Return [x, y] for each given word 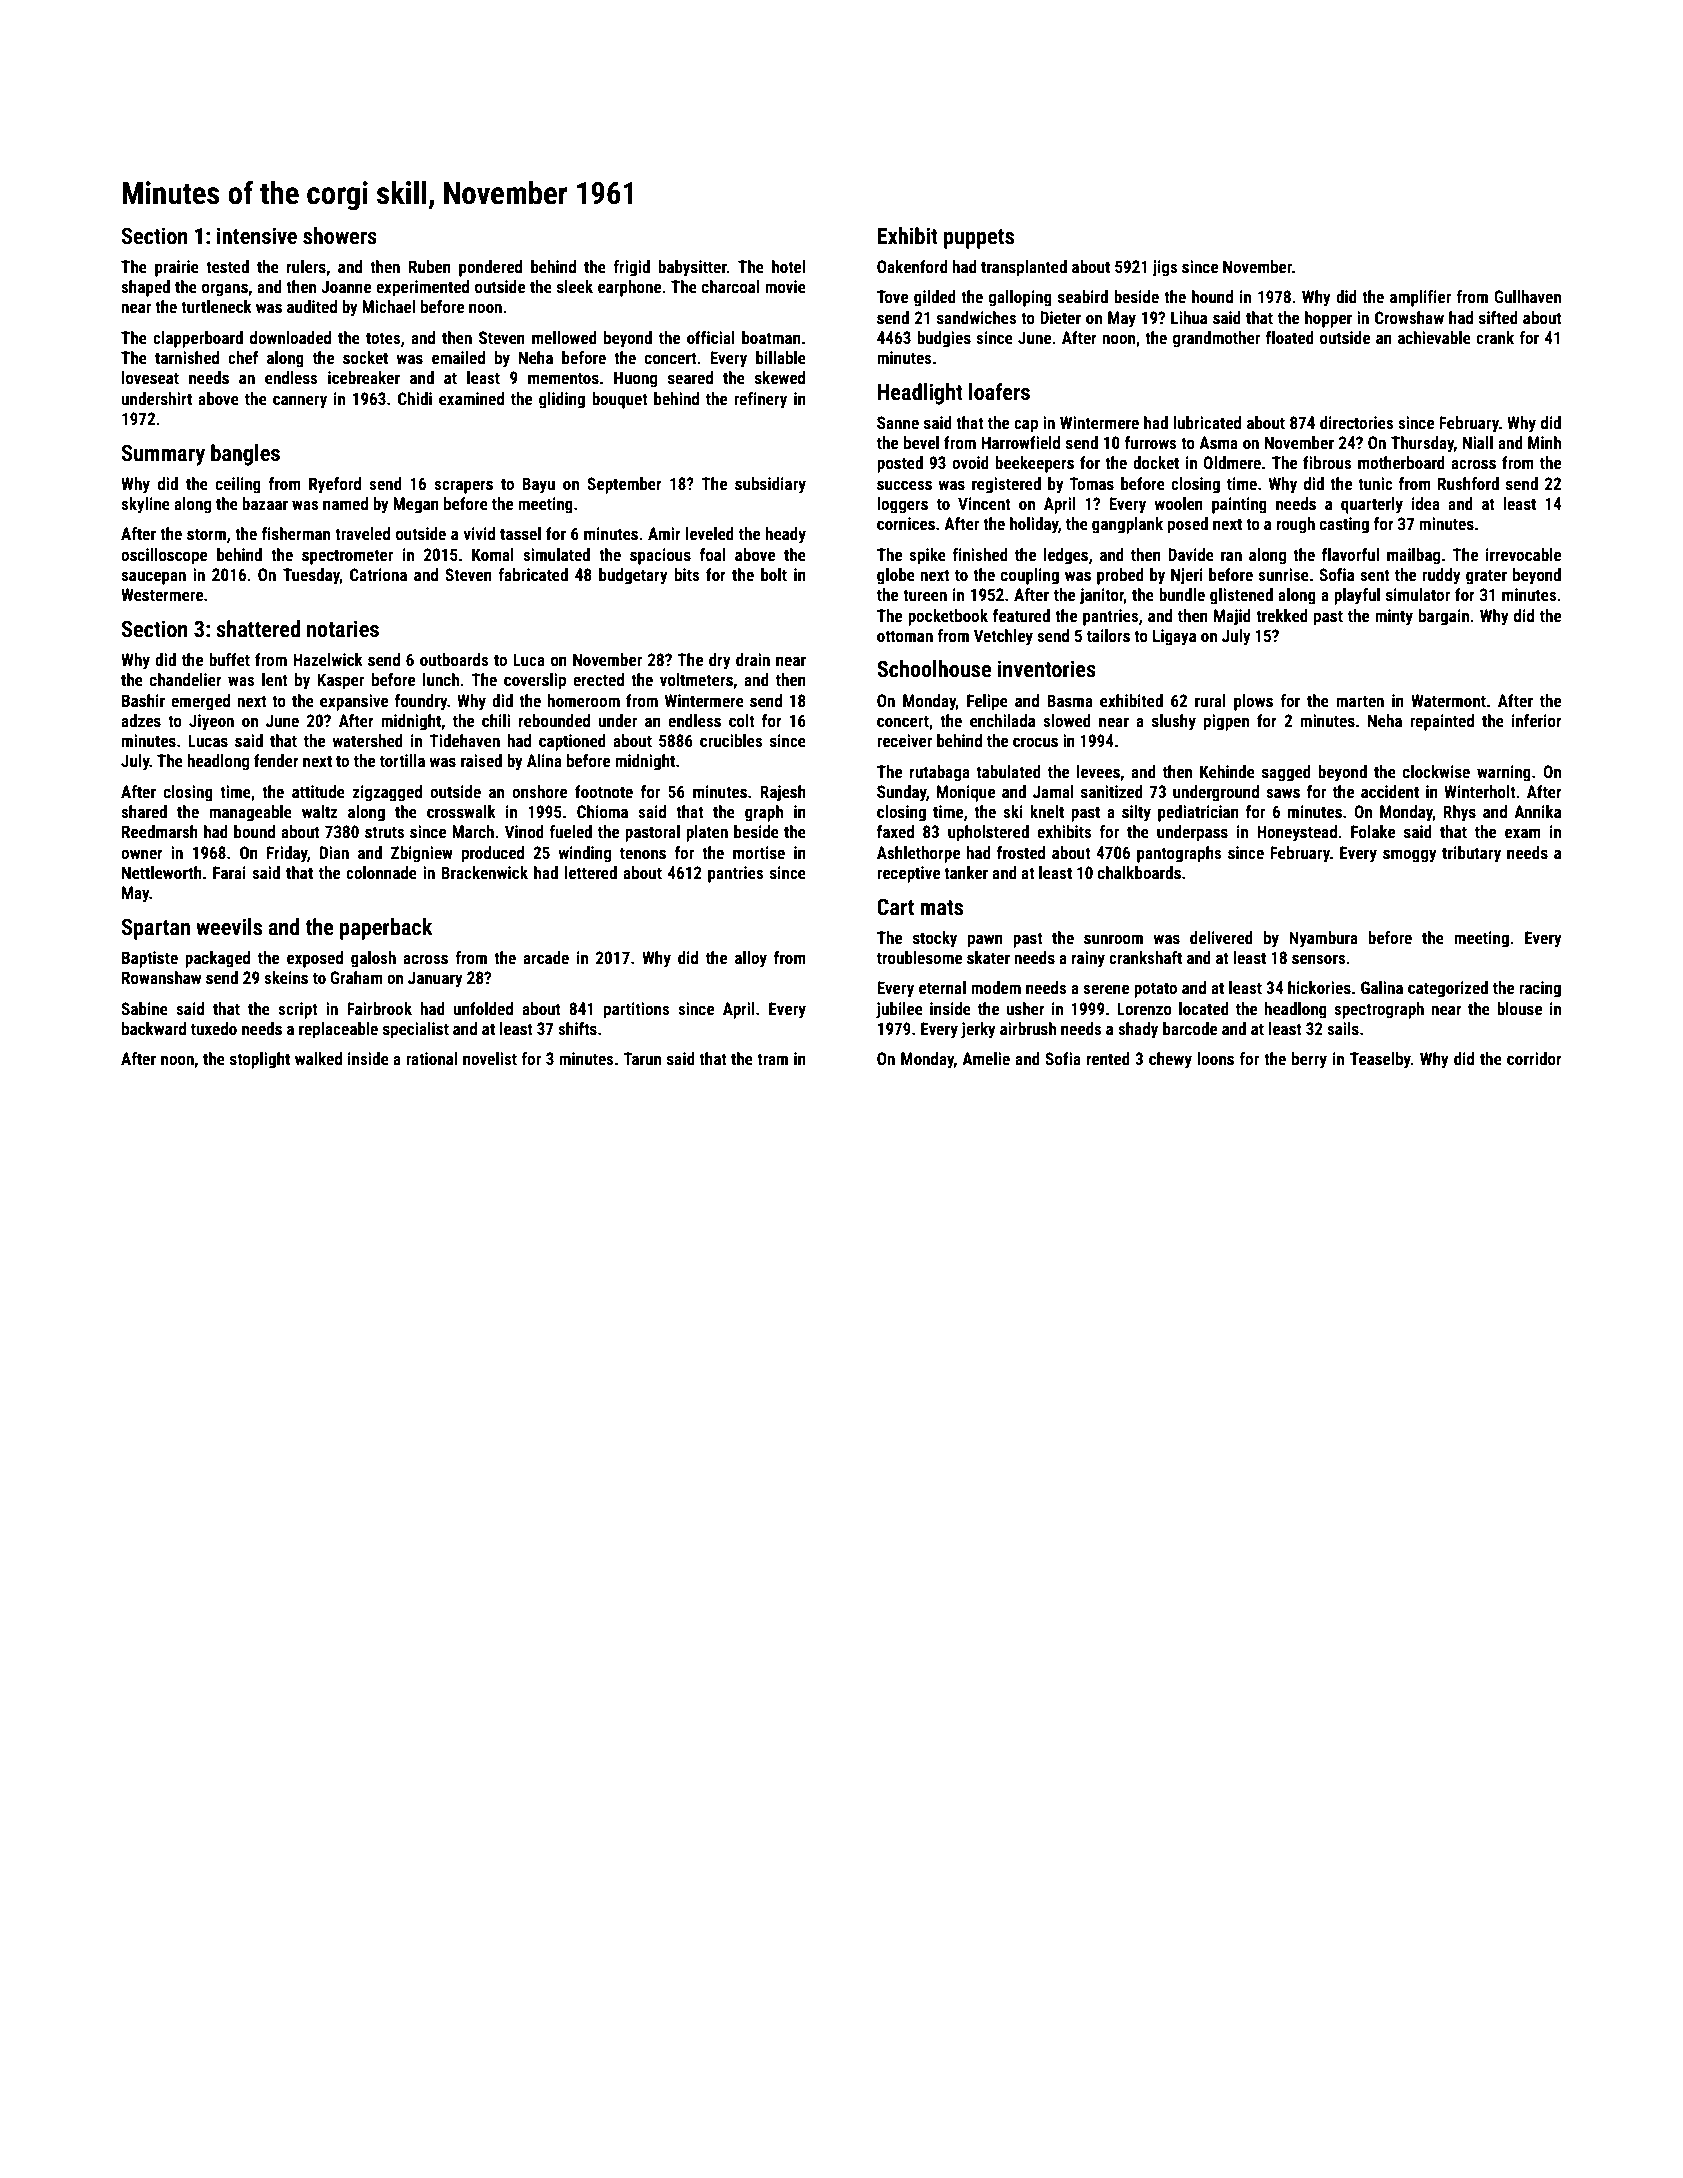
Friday [287, 854]
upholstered [988, 833]
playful [1357, 596]
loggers [902, 505]
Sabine [144, 1008]
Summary [163, 455]
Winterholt [1480, 791]
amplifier [1420, 298]
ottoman [905, 636]
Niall [1478, 442]
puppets [979, 239]
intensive [257, 236]
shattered [258, 629]
